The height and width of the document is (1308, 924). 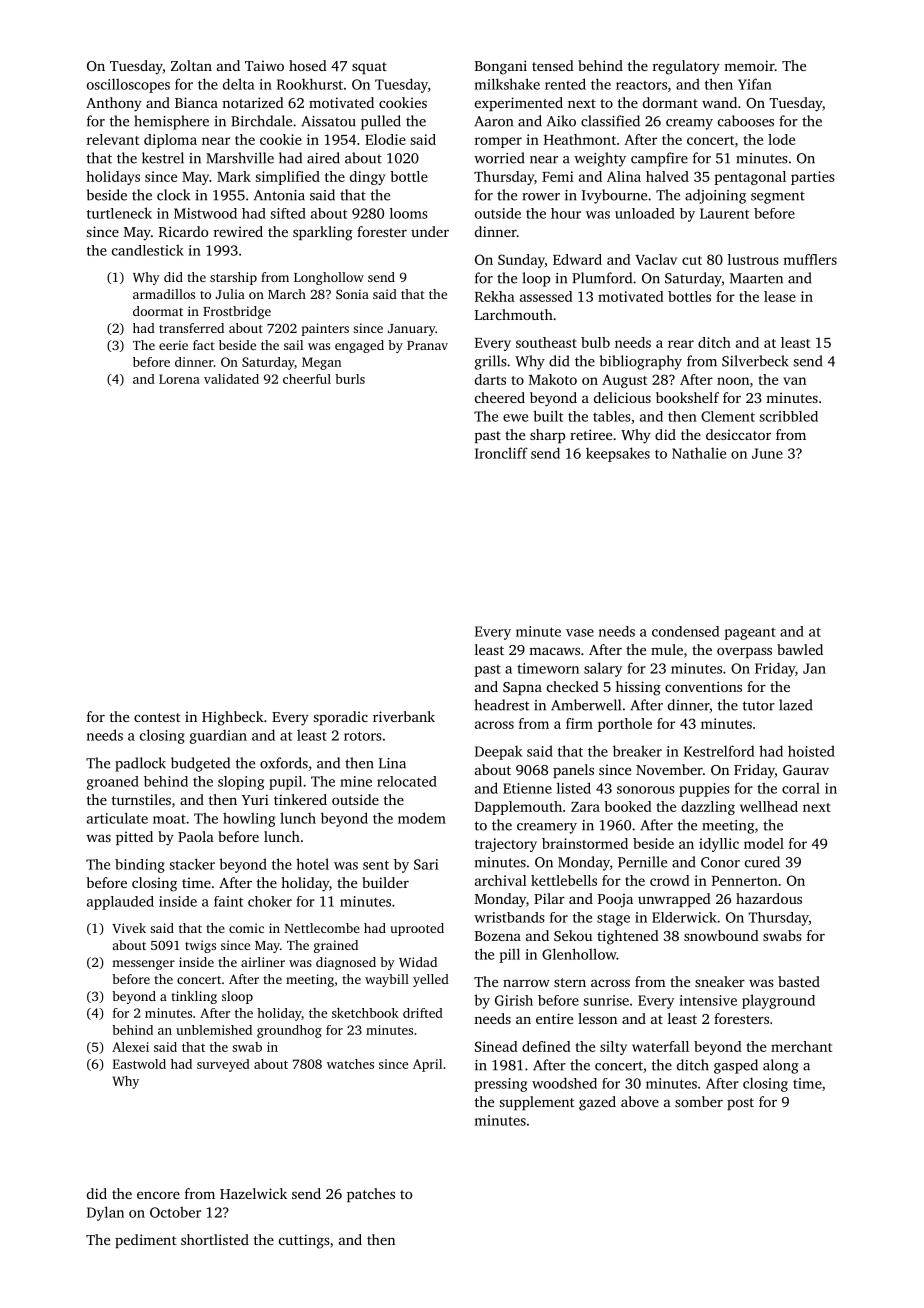 What do you see at coordinates (263, 962) in the document?
I see `airliner` at bounding box center [263, 962].
